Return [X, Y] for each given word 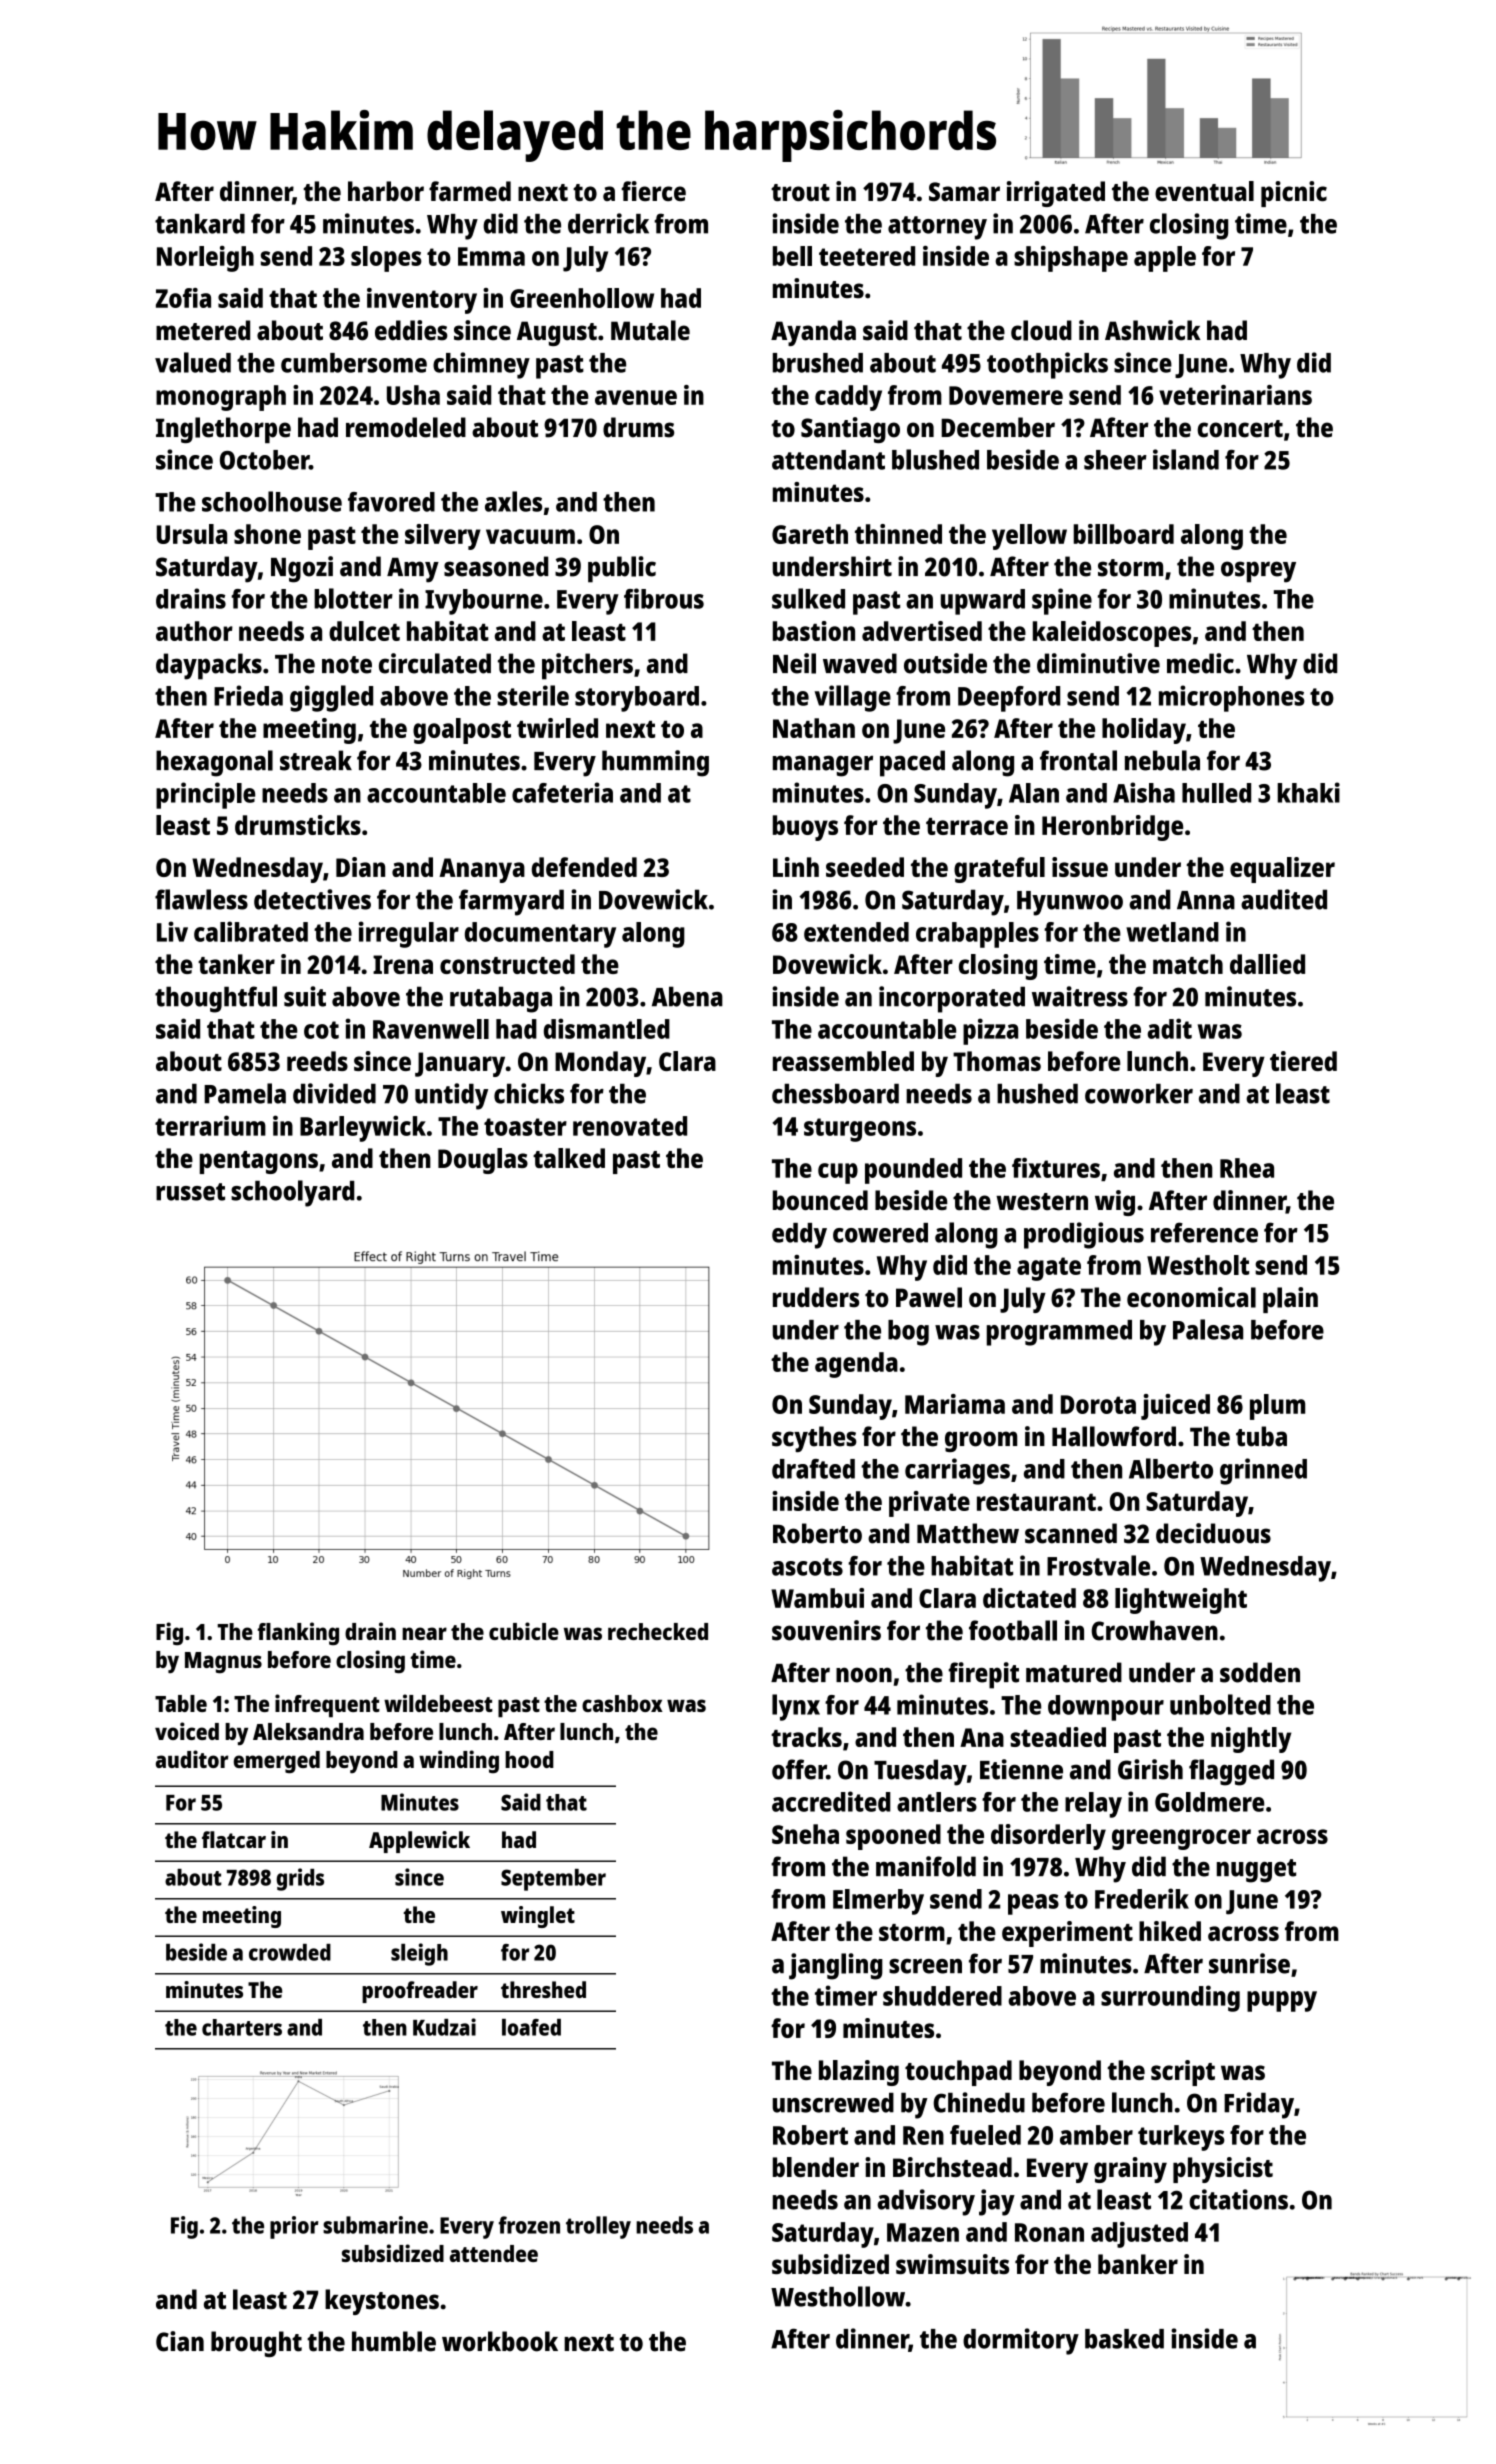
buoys [805, 828]
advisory [926, 2202]
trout [800, 192]
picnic [1294, 194]
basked [1124, 2339]
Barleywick [363, 1128]
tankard [200, 224]
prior [294, 2227]
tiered [1303, 1061]
